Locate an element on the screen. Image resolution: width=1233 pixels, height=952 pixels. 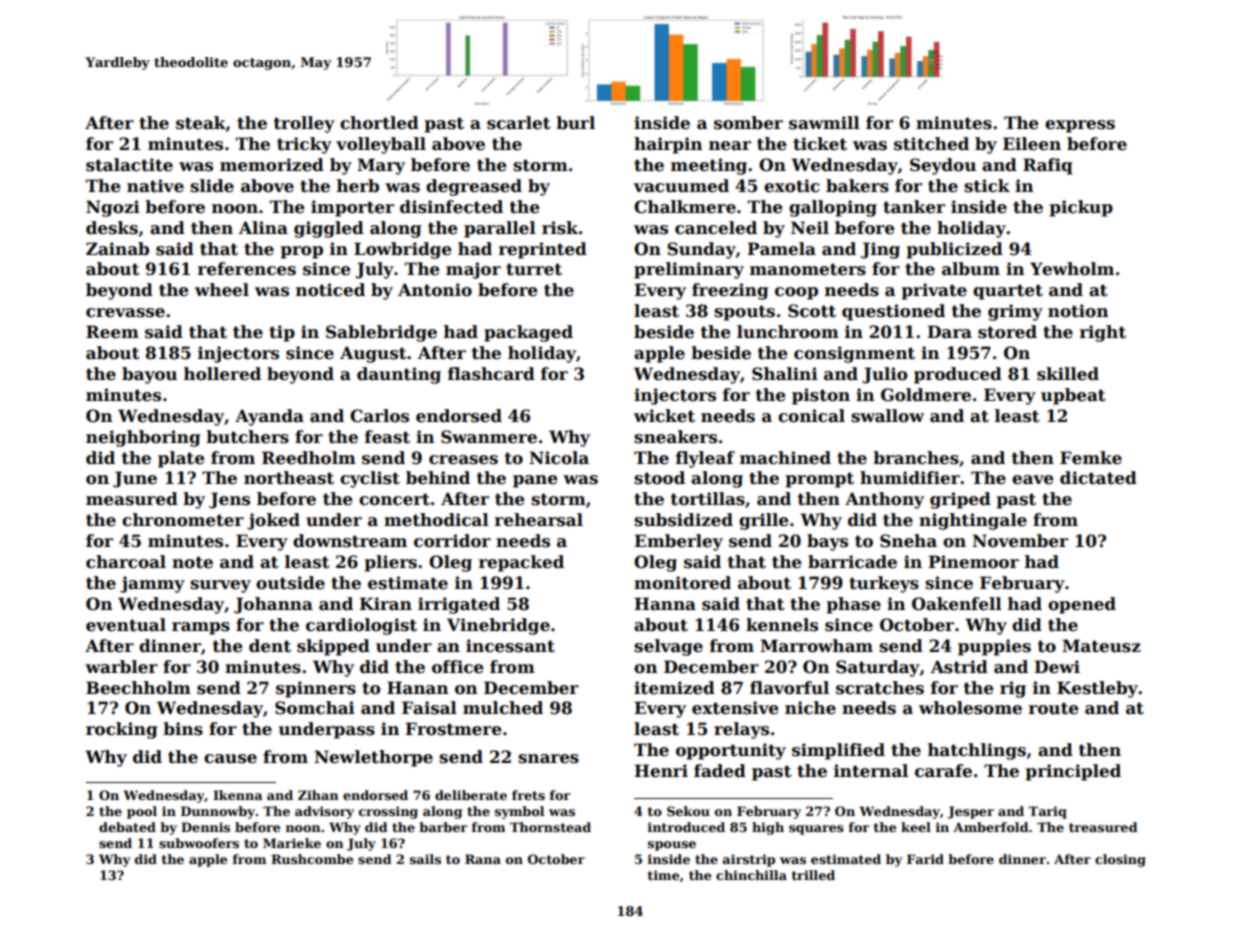
opened is located at coordinates (1082, 605).
